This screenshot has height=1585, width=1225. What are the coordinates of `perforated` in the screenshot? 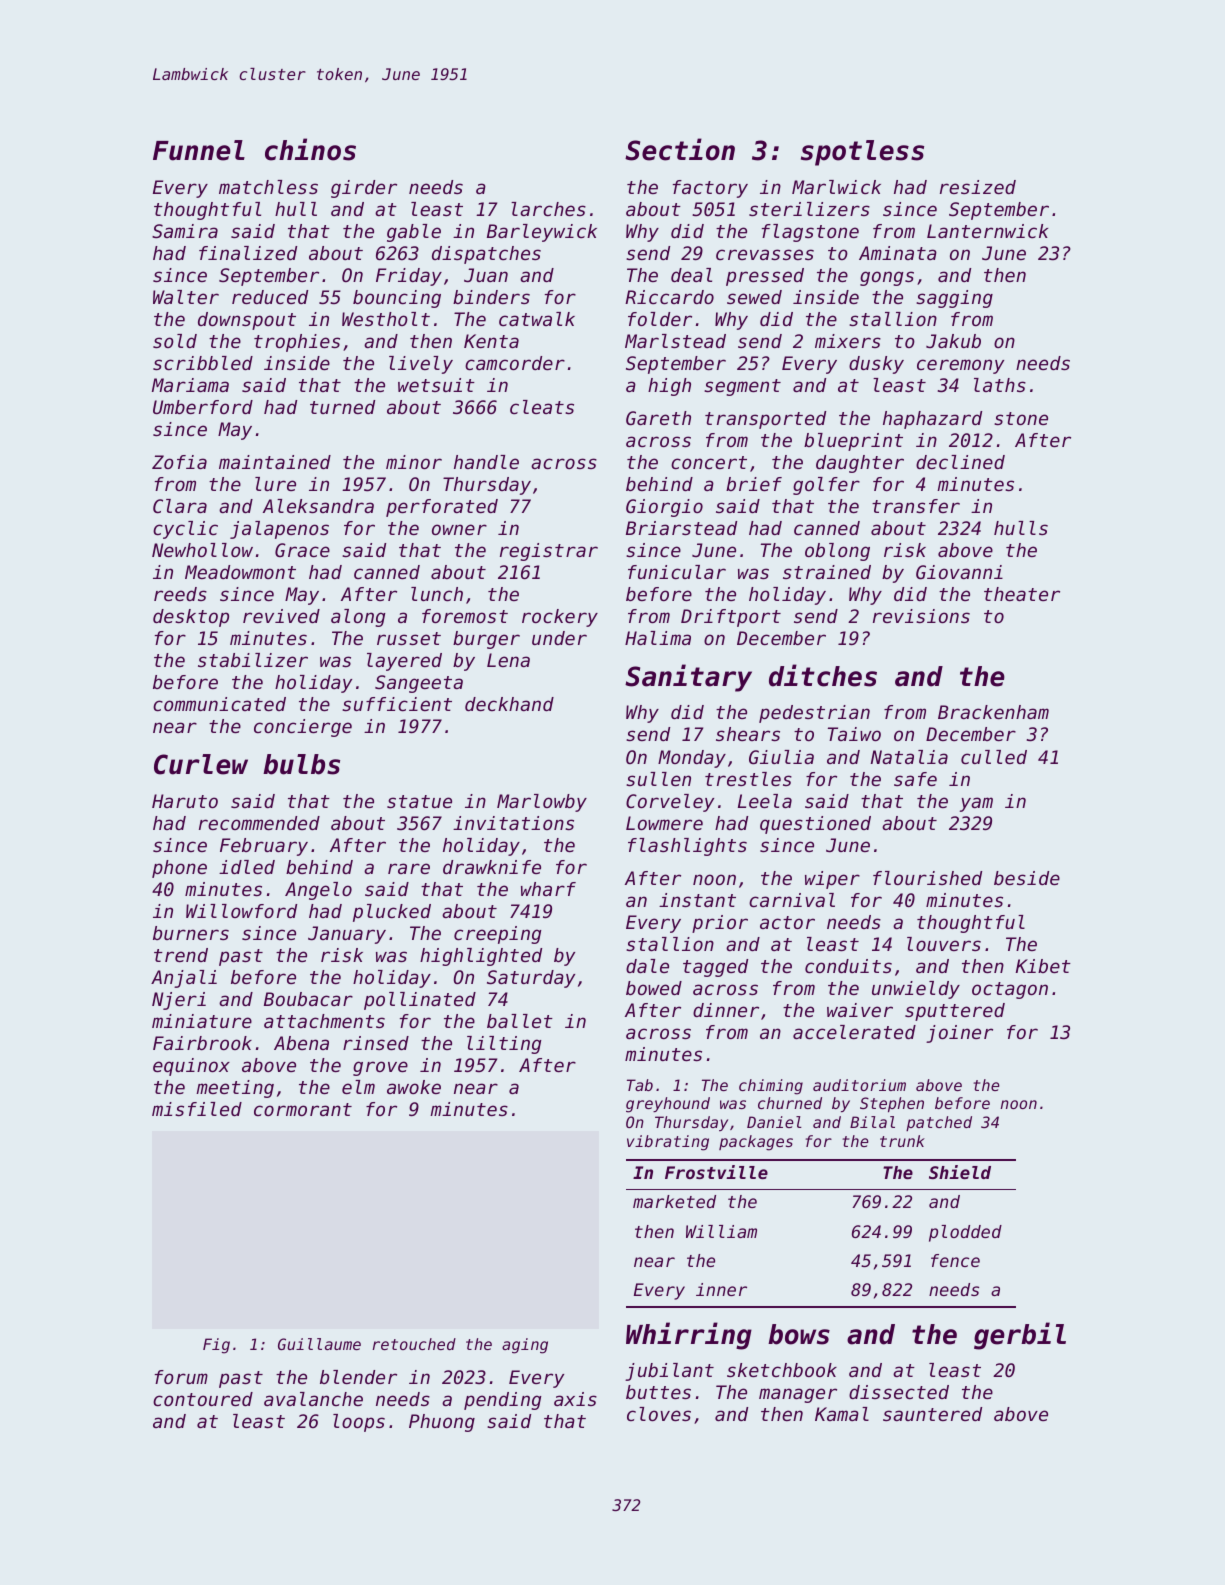 It's located at (442, 508).
